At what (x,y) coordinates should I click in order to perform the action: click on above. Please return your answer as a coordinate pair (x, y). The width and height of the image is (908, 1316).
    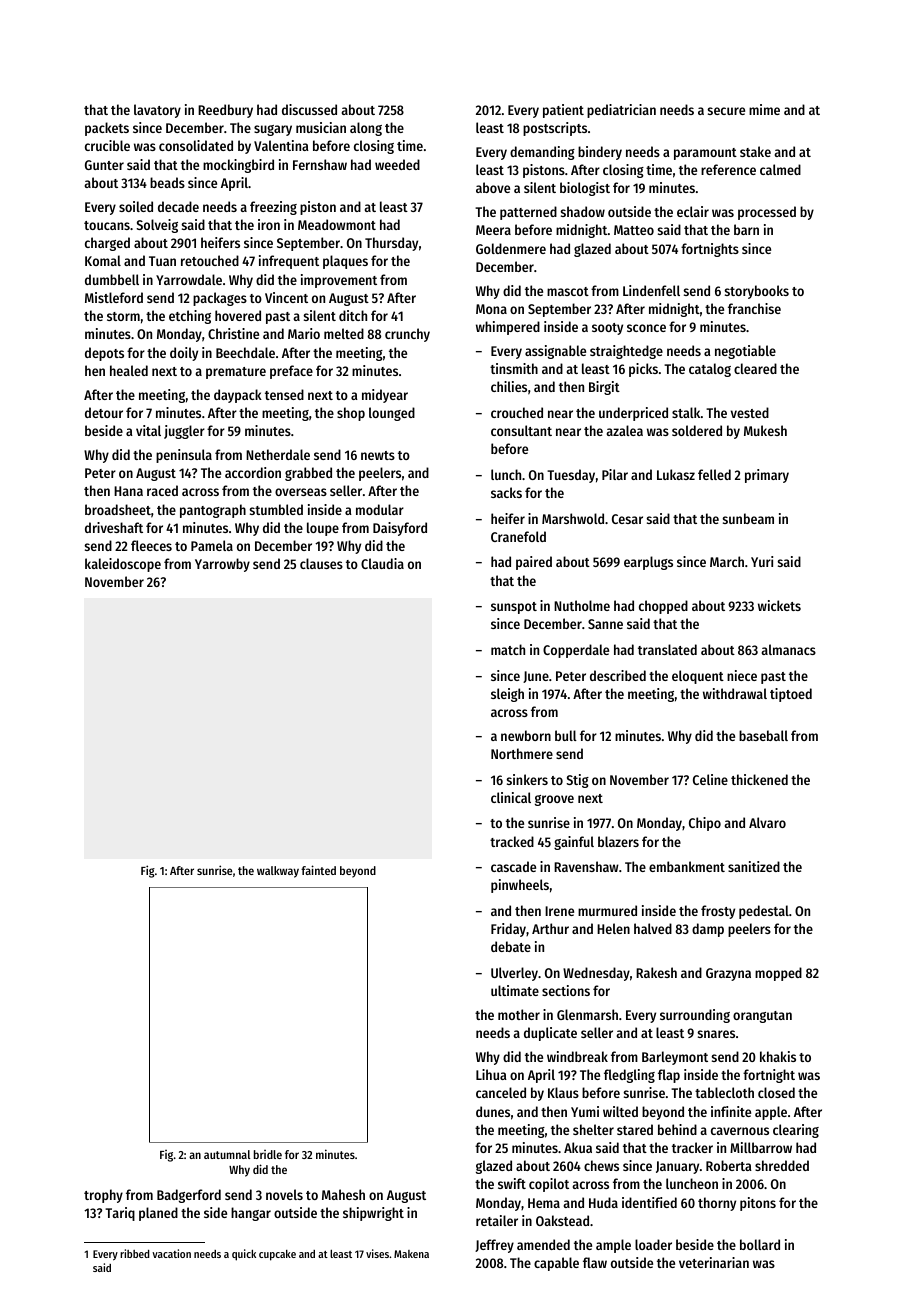
    Looking at the image, I should click on (493, 187).
